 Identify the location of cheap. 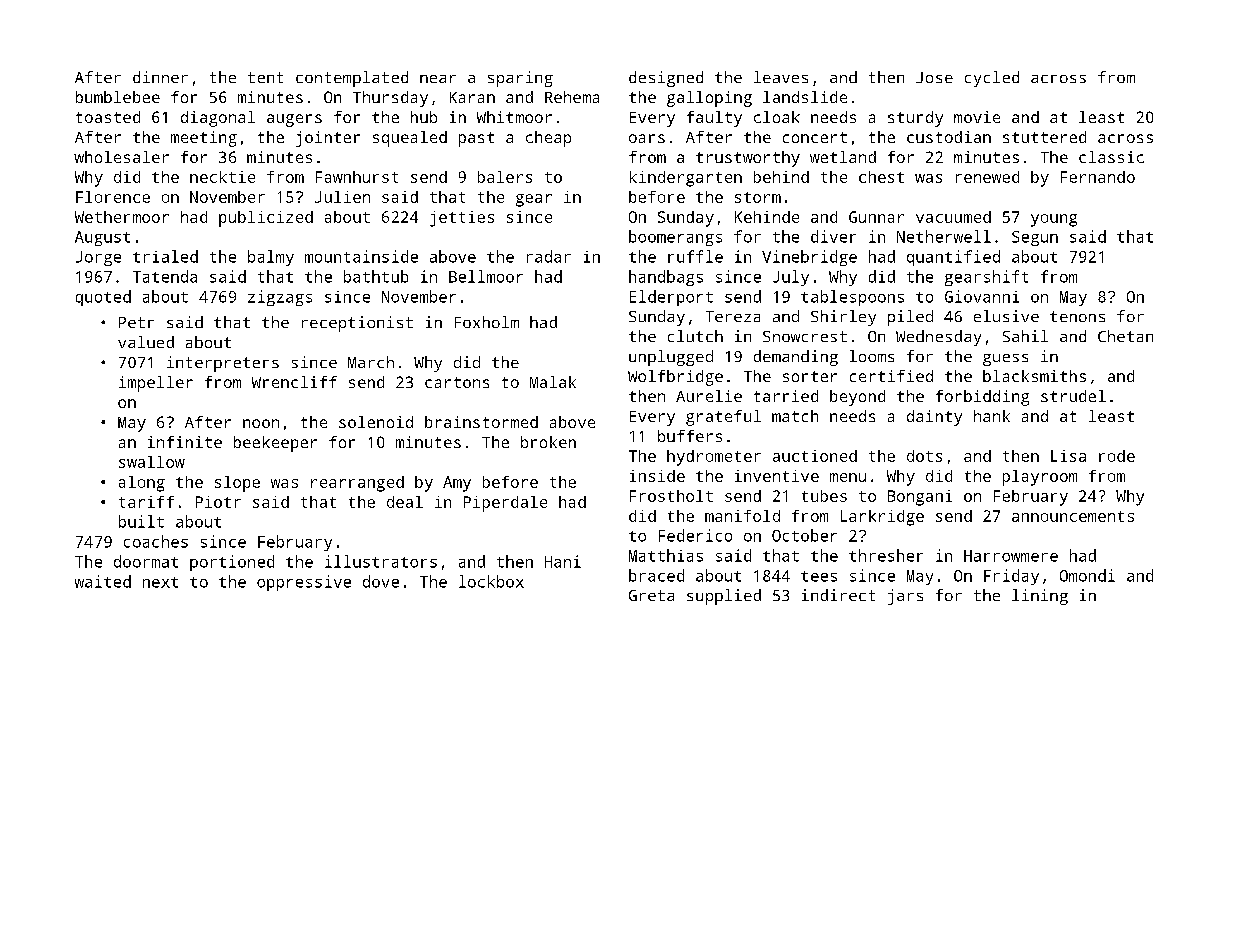
(548, 139).
